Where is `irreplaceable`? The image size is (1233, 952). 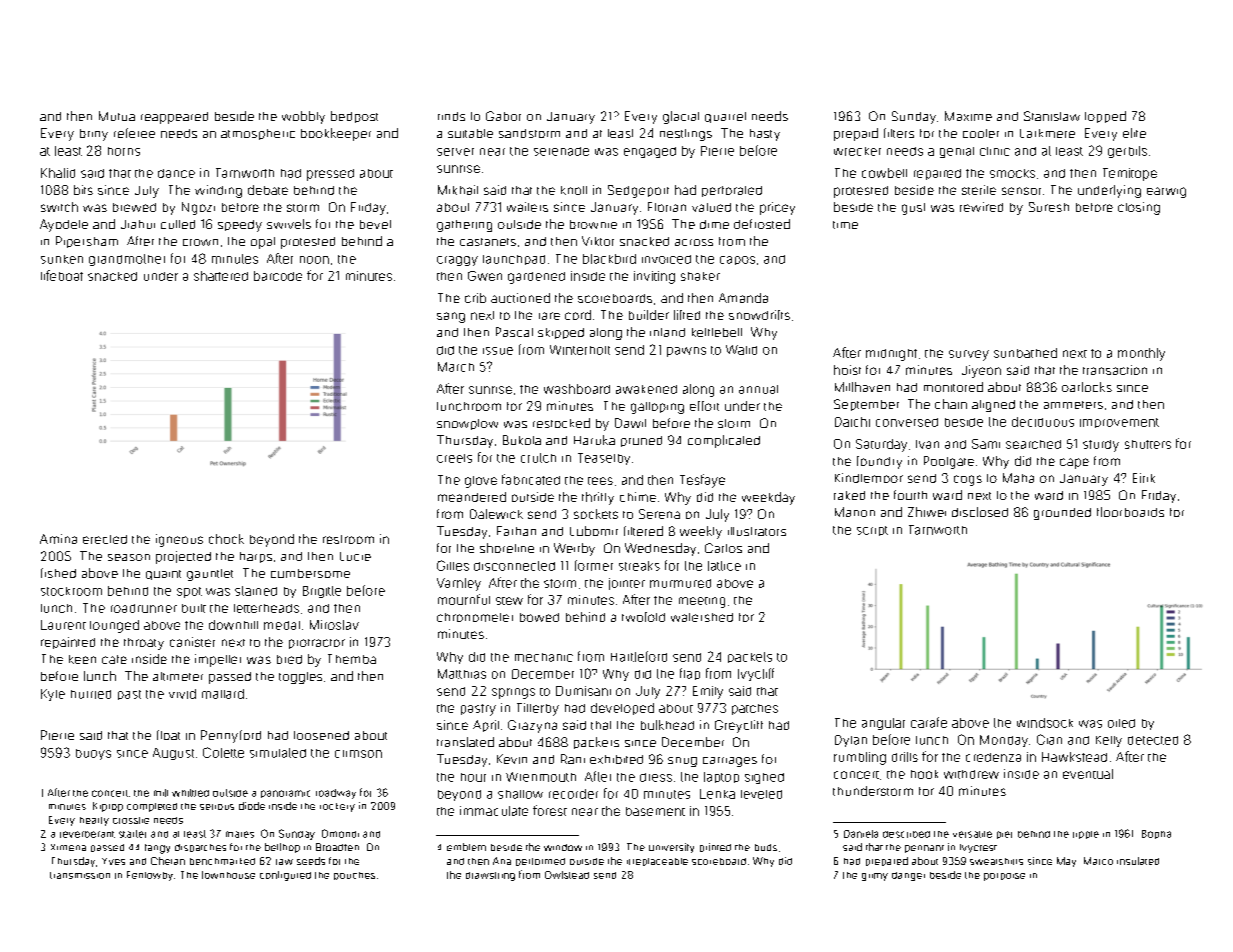
irreplaceable is located at coordinates (657, 862).
